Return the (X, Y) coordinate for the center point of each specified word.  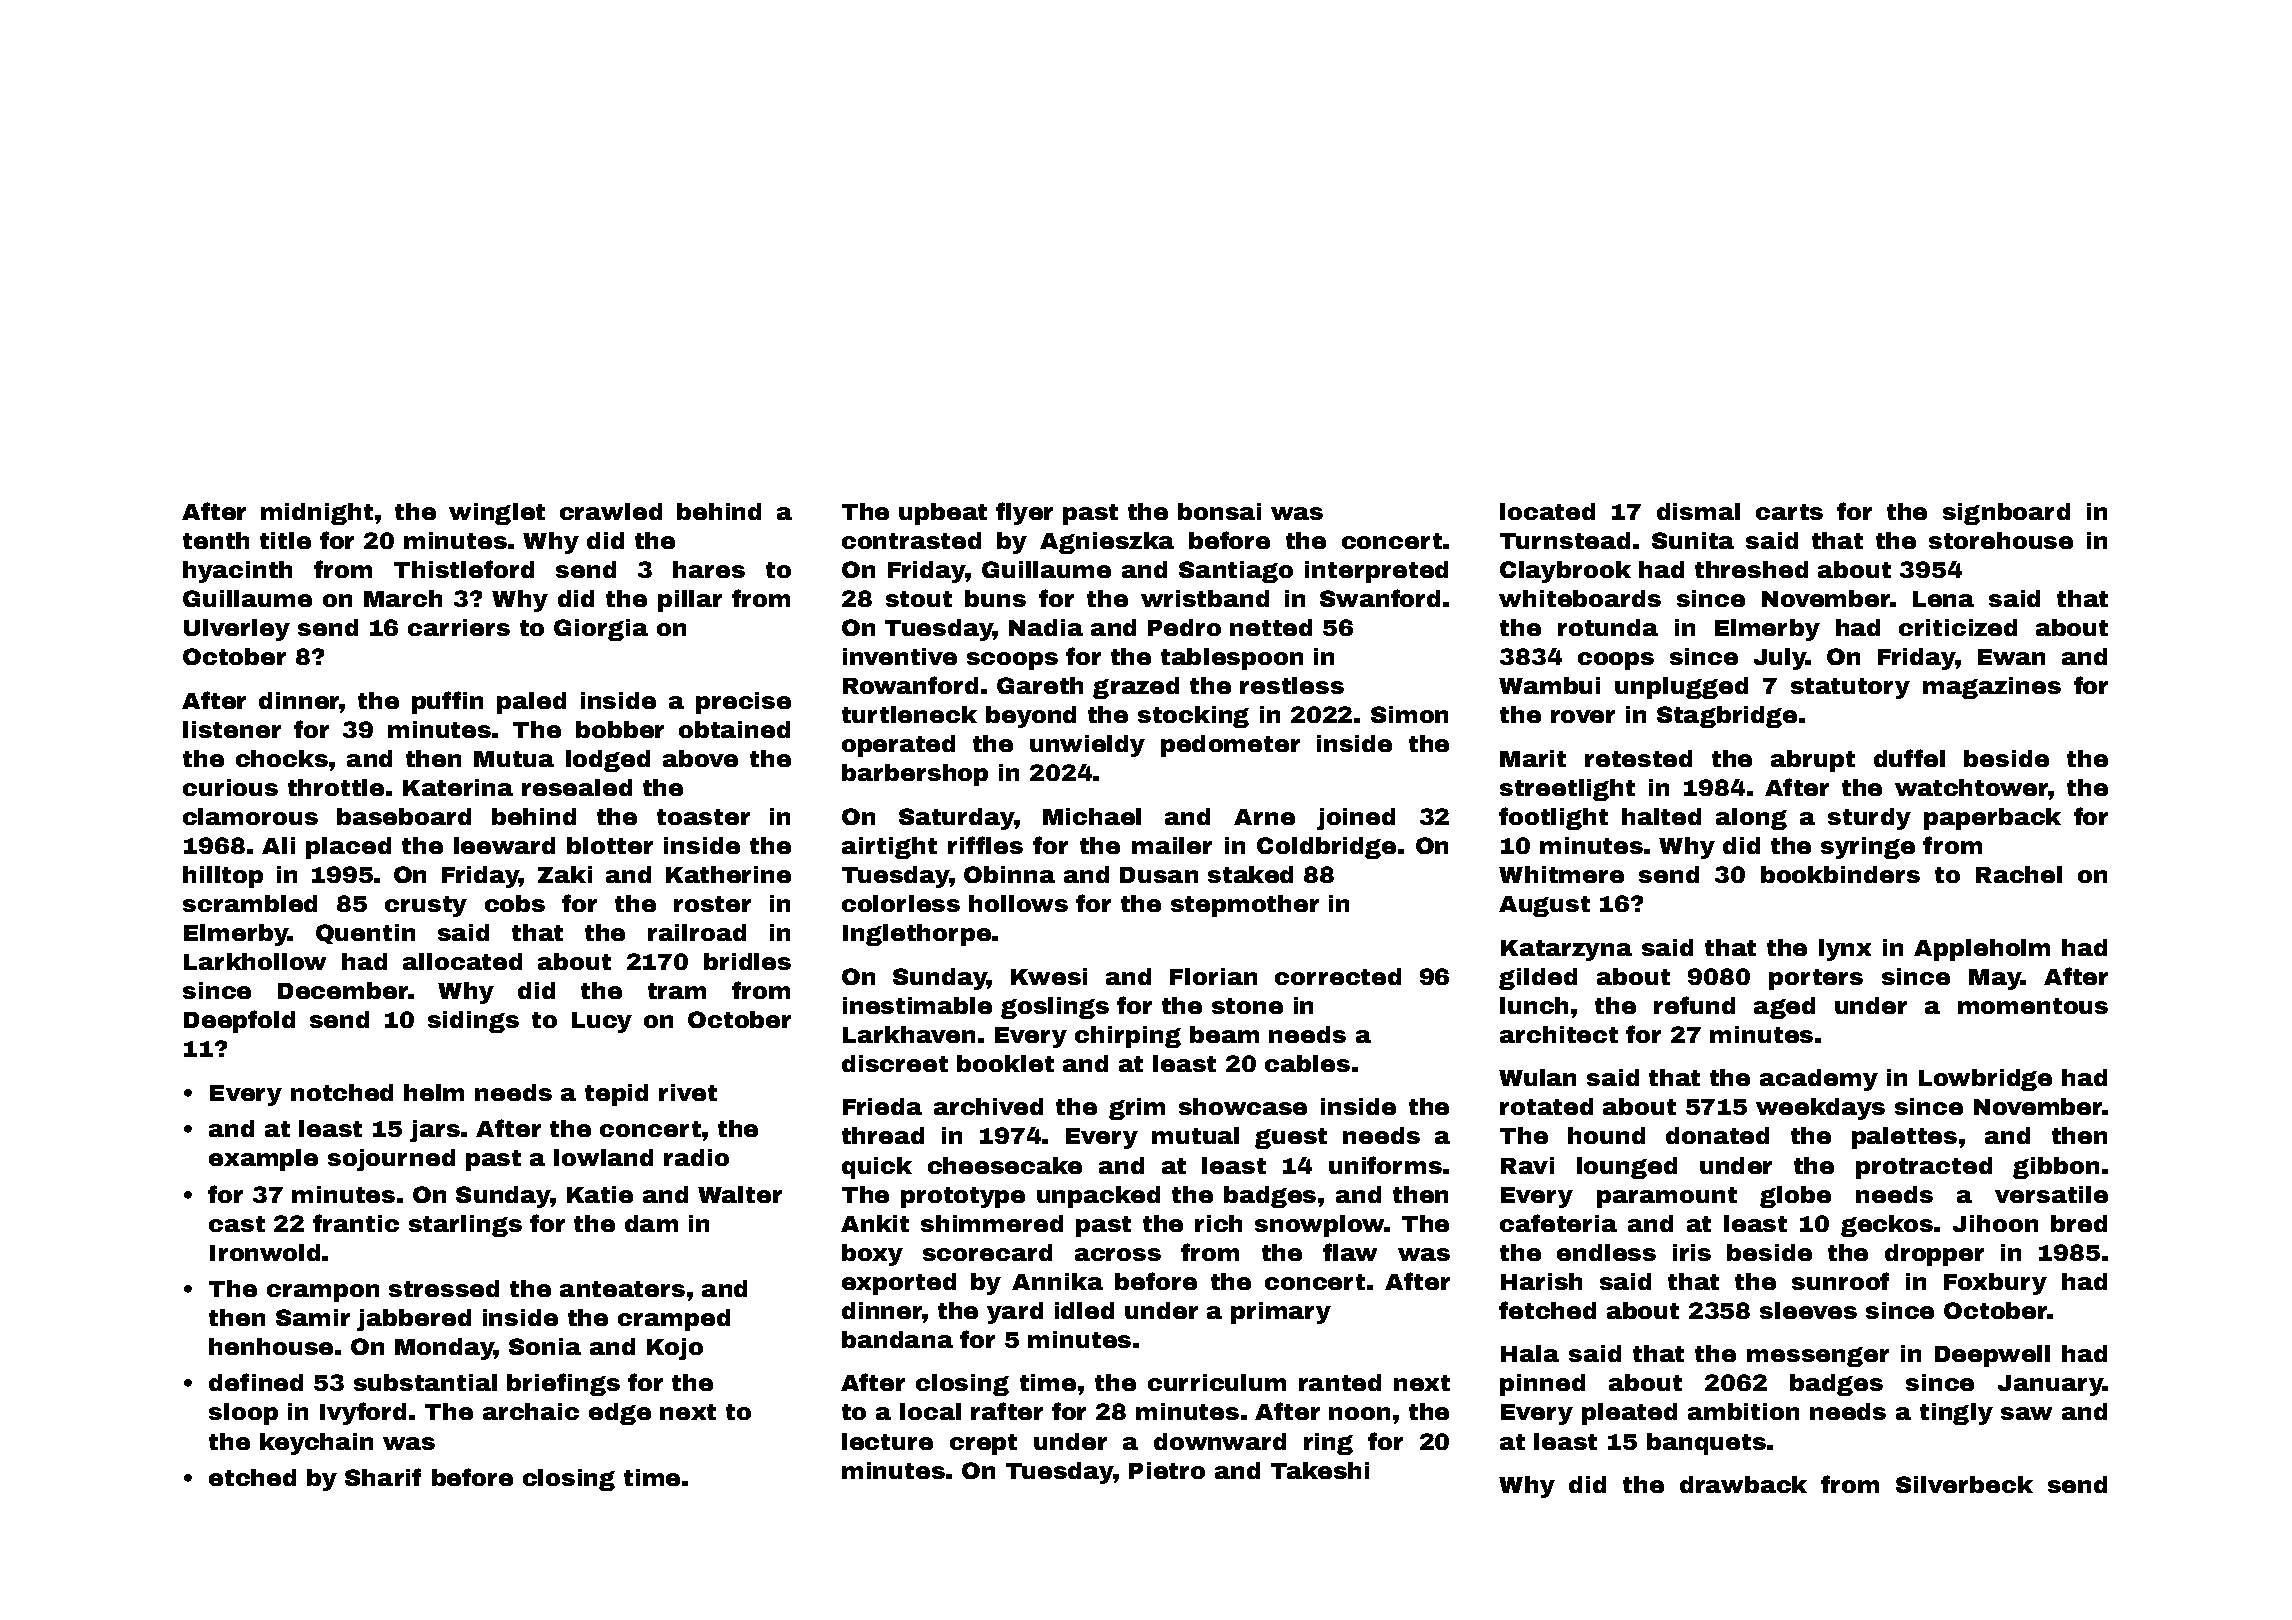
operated (898, 746)
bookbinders (1840, 874)
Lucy (602, 1022)
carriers (459, 627)
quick (877, 1168)
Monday (444, 1349)
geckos (1887, 1226)
